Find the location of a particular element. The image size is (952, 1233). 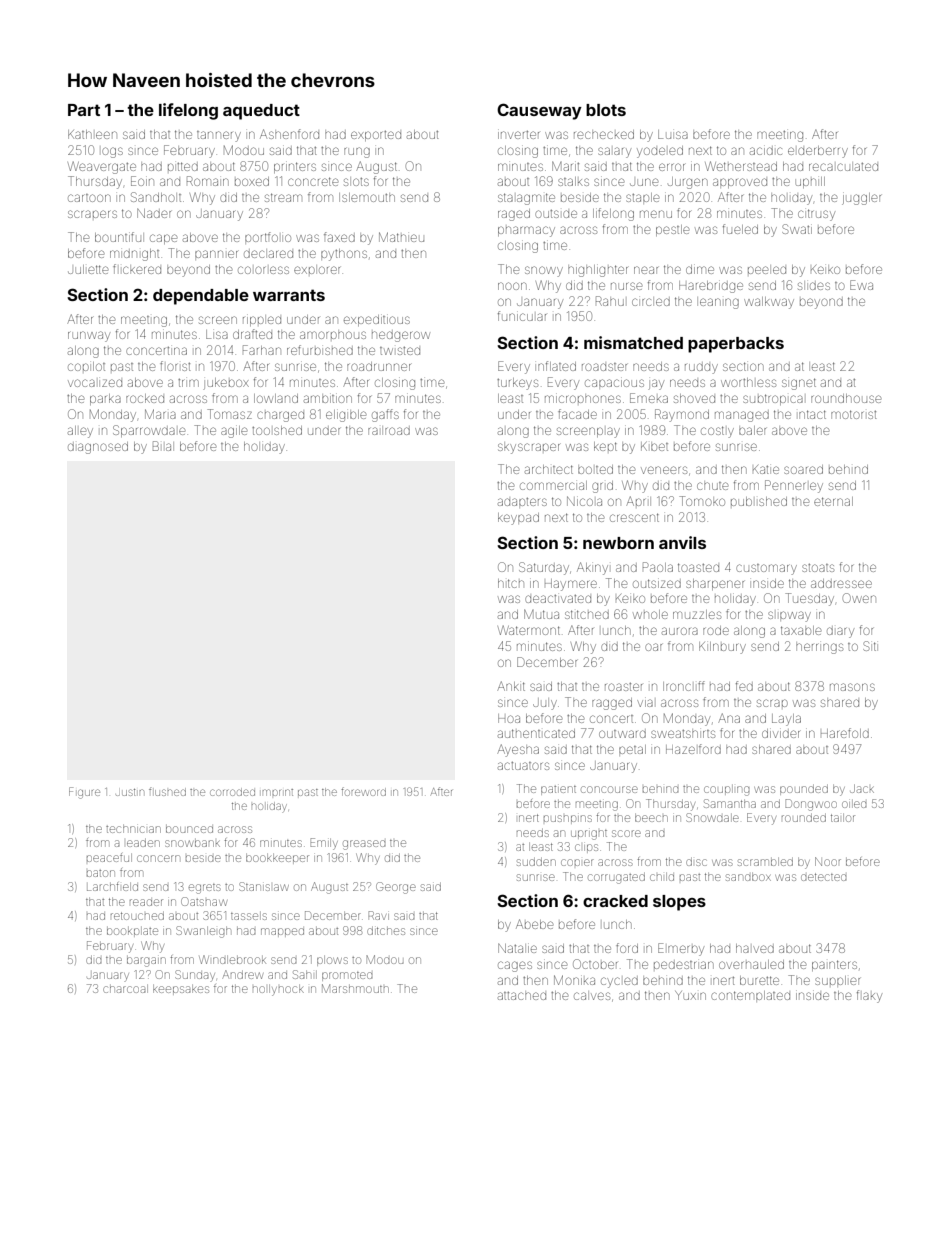

flushed is located at coordinates (167, 791).
